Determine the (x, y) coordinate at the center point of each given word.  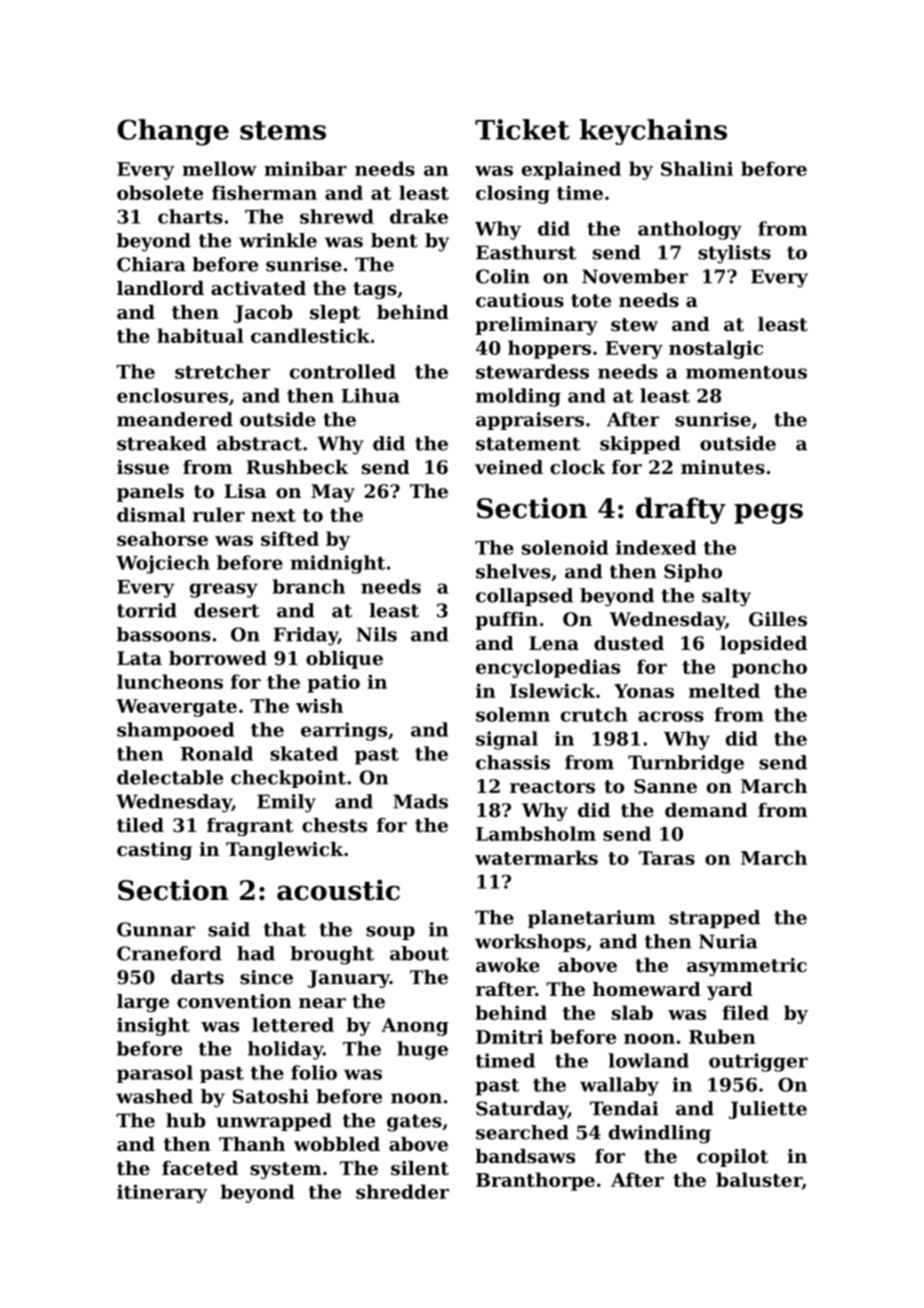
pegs (768, 513)
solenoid (565, 547)
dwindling (660, 1134)
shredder (402, 1191)
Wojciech (163, 564)
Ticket (522, 129)
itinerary (162, 1193)
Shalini (697, 168)
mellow (219, 168)
